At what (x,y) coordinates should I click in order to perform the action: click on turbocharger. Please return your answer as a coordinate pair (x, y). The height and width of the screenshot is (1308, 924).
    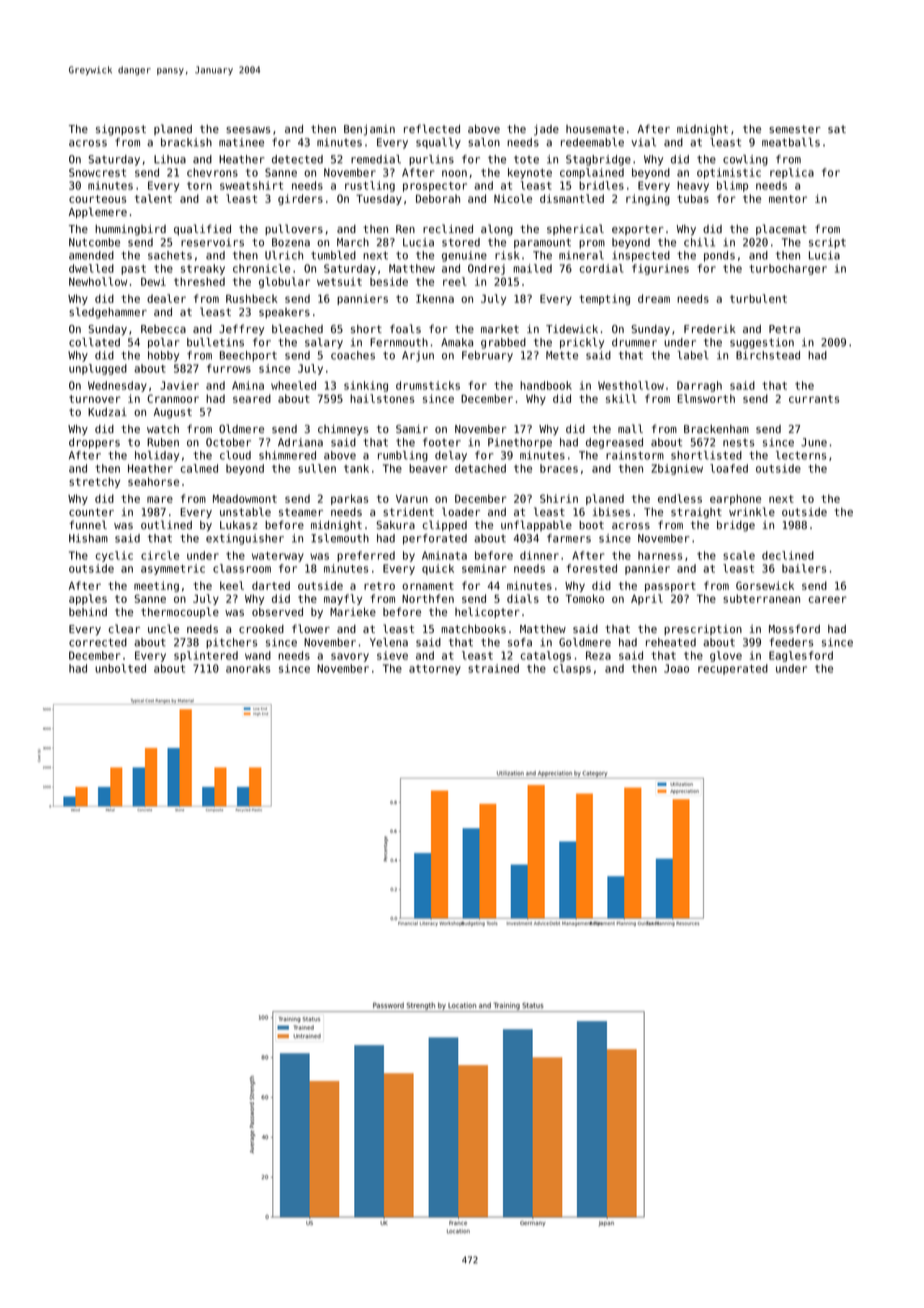
    Looking at the image, I should click on (788, 269).
